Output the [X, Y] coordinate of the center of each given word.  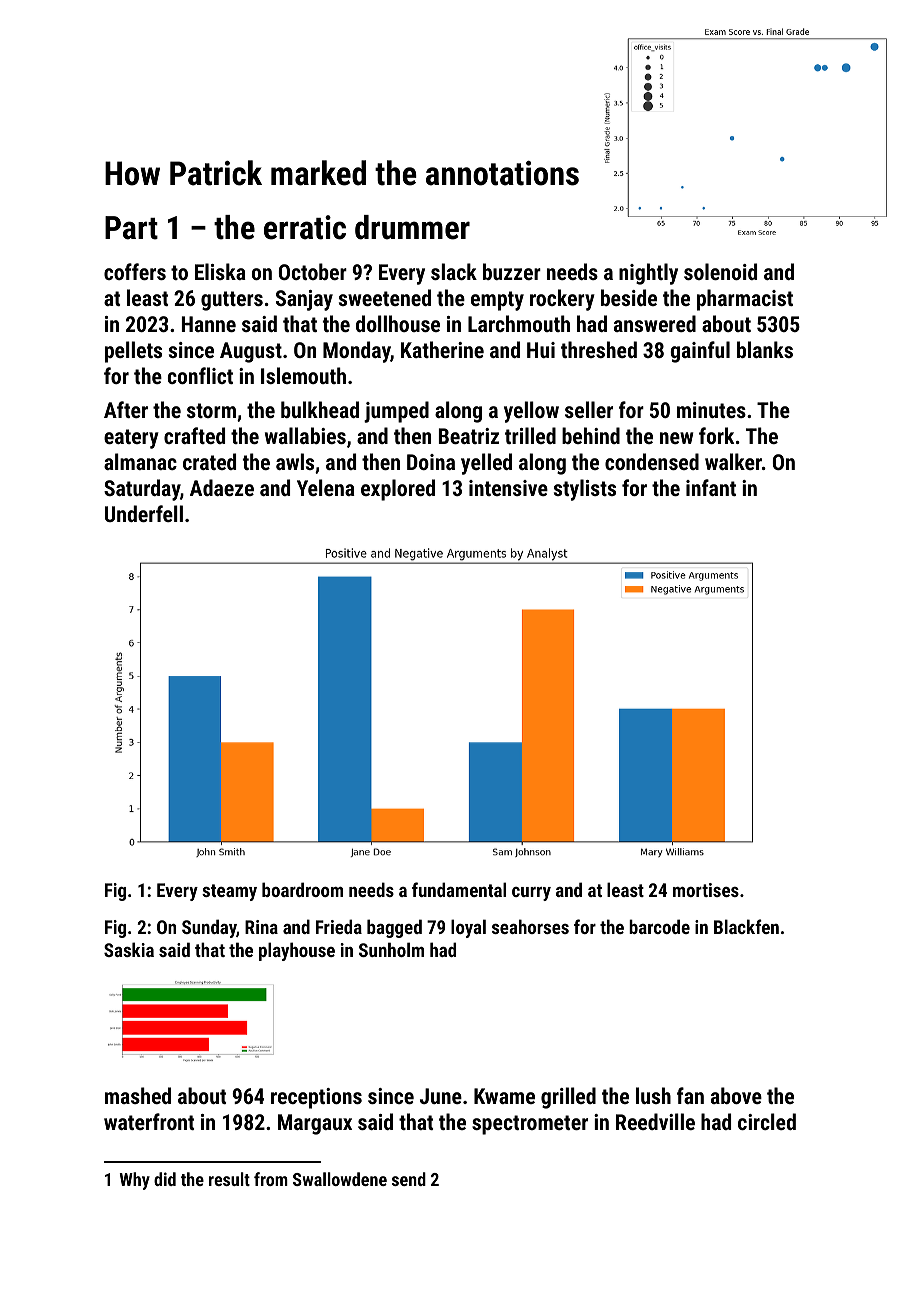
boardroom [302, 889]
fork [716, 435]
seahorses [530, 926]
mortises [706, 890]
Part [131, 228]
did [165, 1179]
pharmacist [745, 300]
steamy [229, 892]
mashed [138, 1095]
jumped [396, 412]
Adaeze [222, 487]
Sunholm [391, 949]
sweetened [385, 297]
